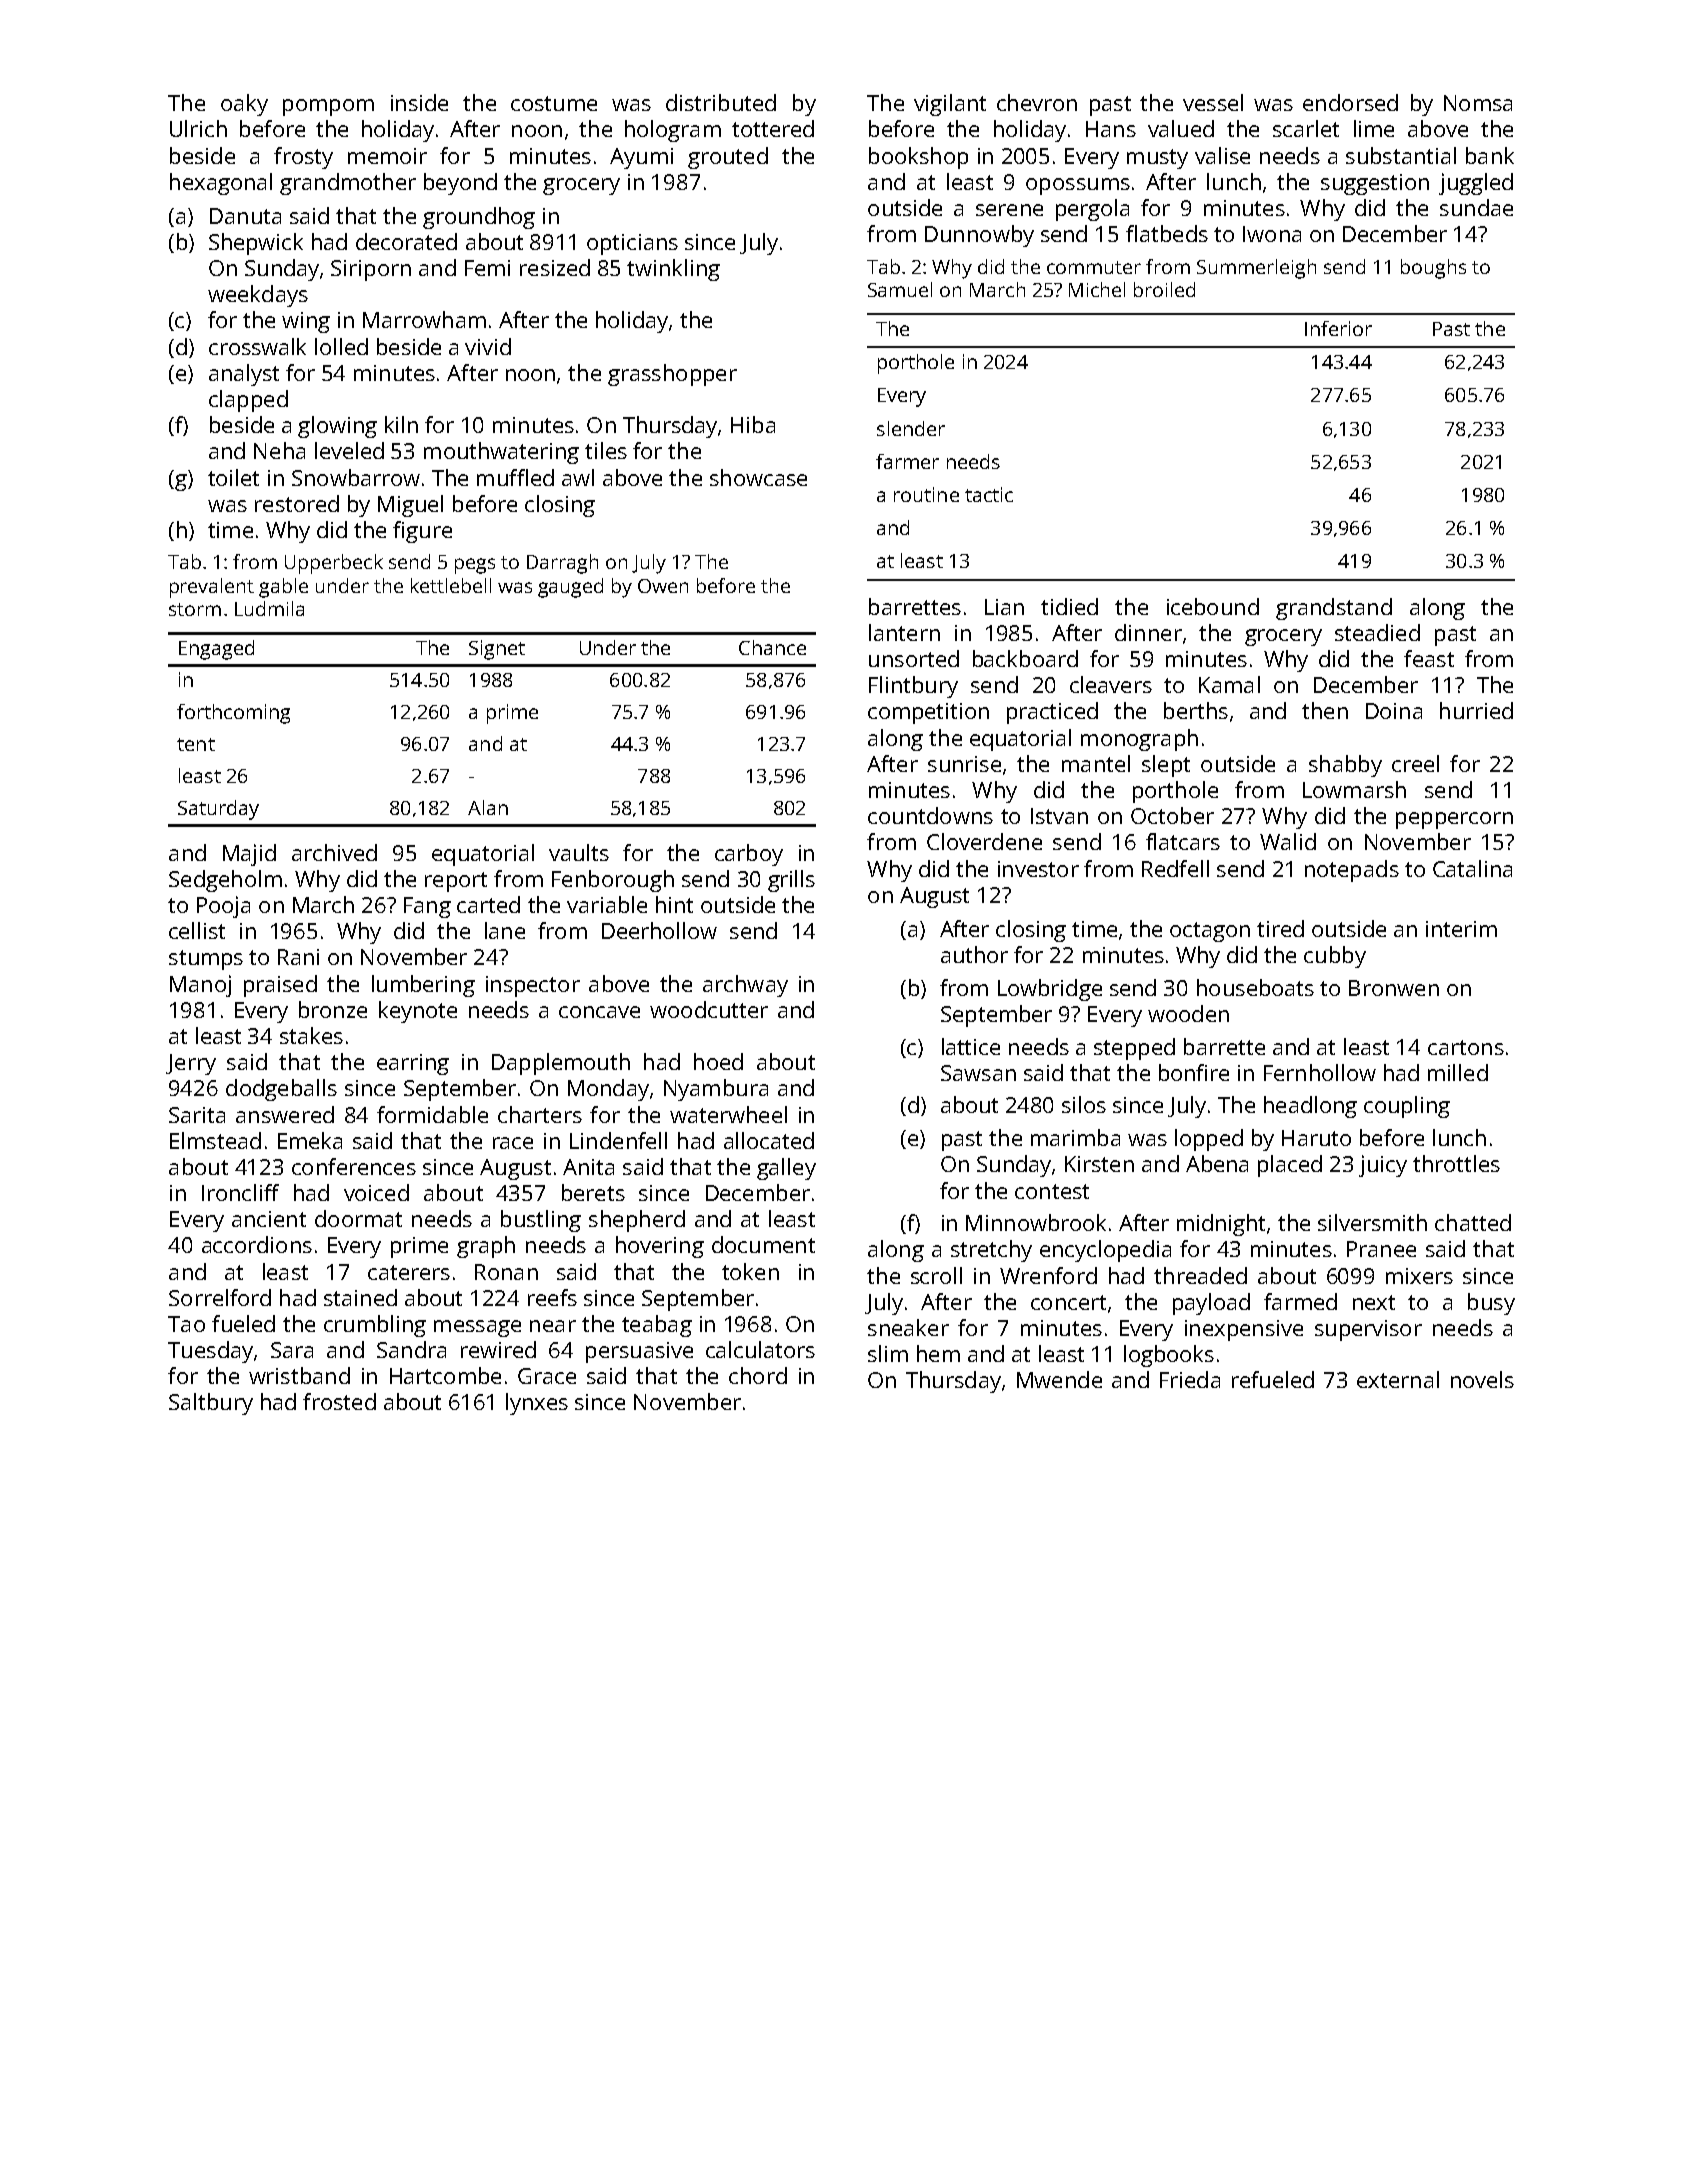 Image resolution: width=1683 pixels, height=2178 pixels. I want to click on Doina, so click(1394, 711).
